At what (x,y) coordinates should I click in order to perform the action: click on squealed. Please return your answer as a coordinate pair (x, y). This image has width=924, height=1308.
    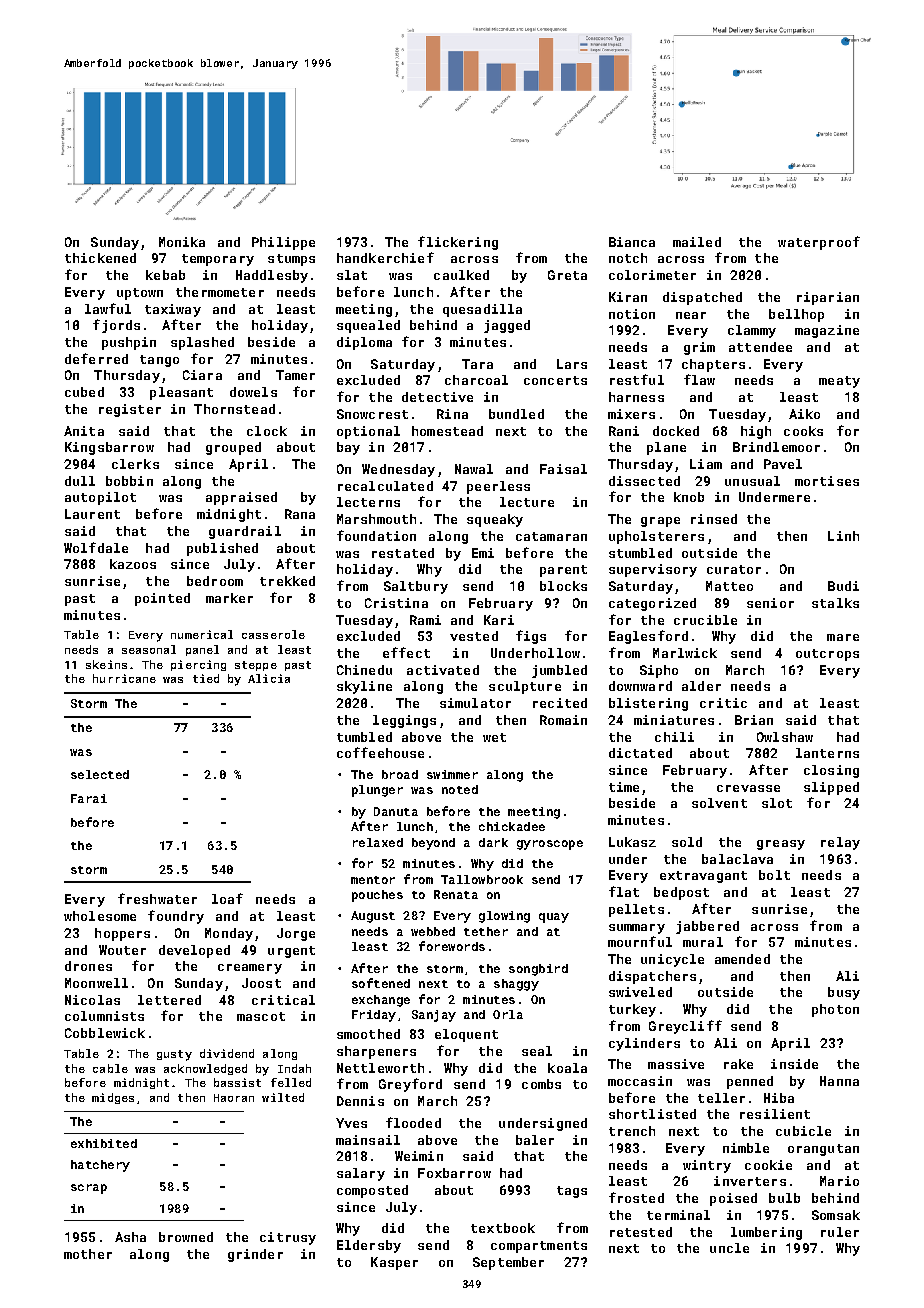
    Looking at the image, I should click on (368, 326).
